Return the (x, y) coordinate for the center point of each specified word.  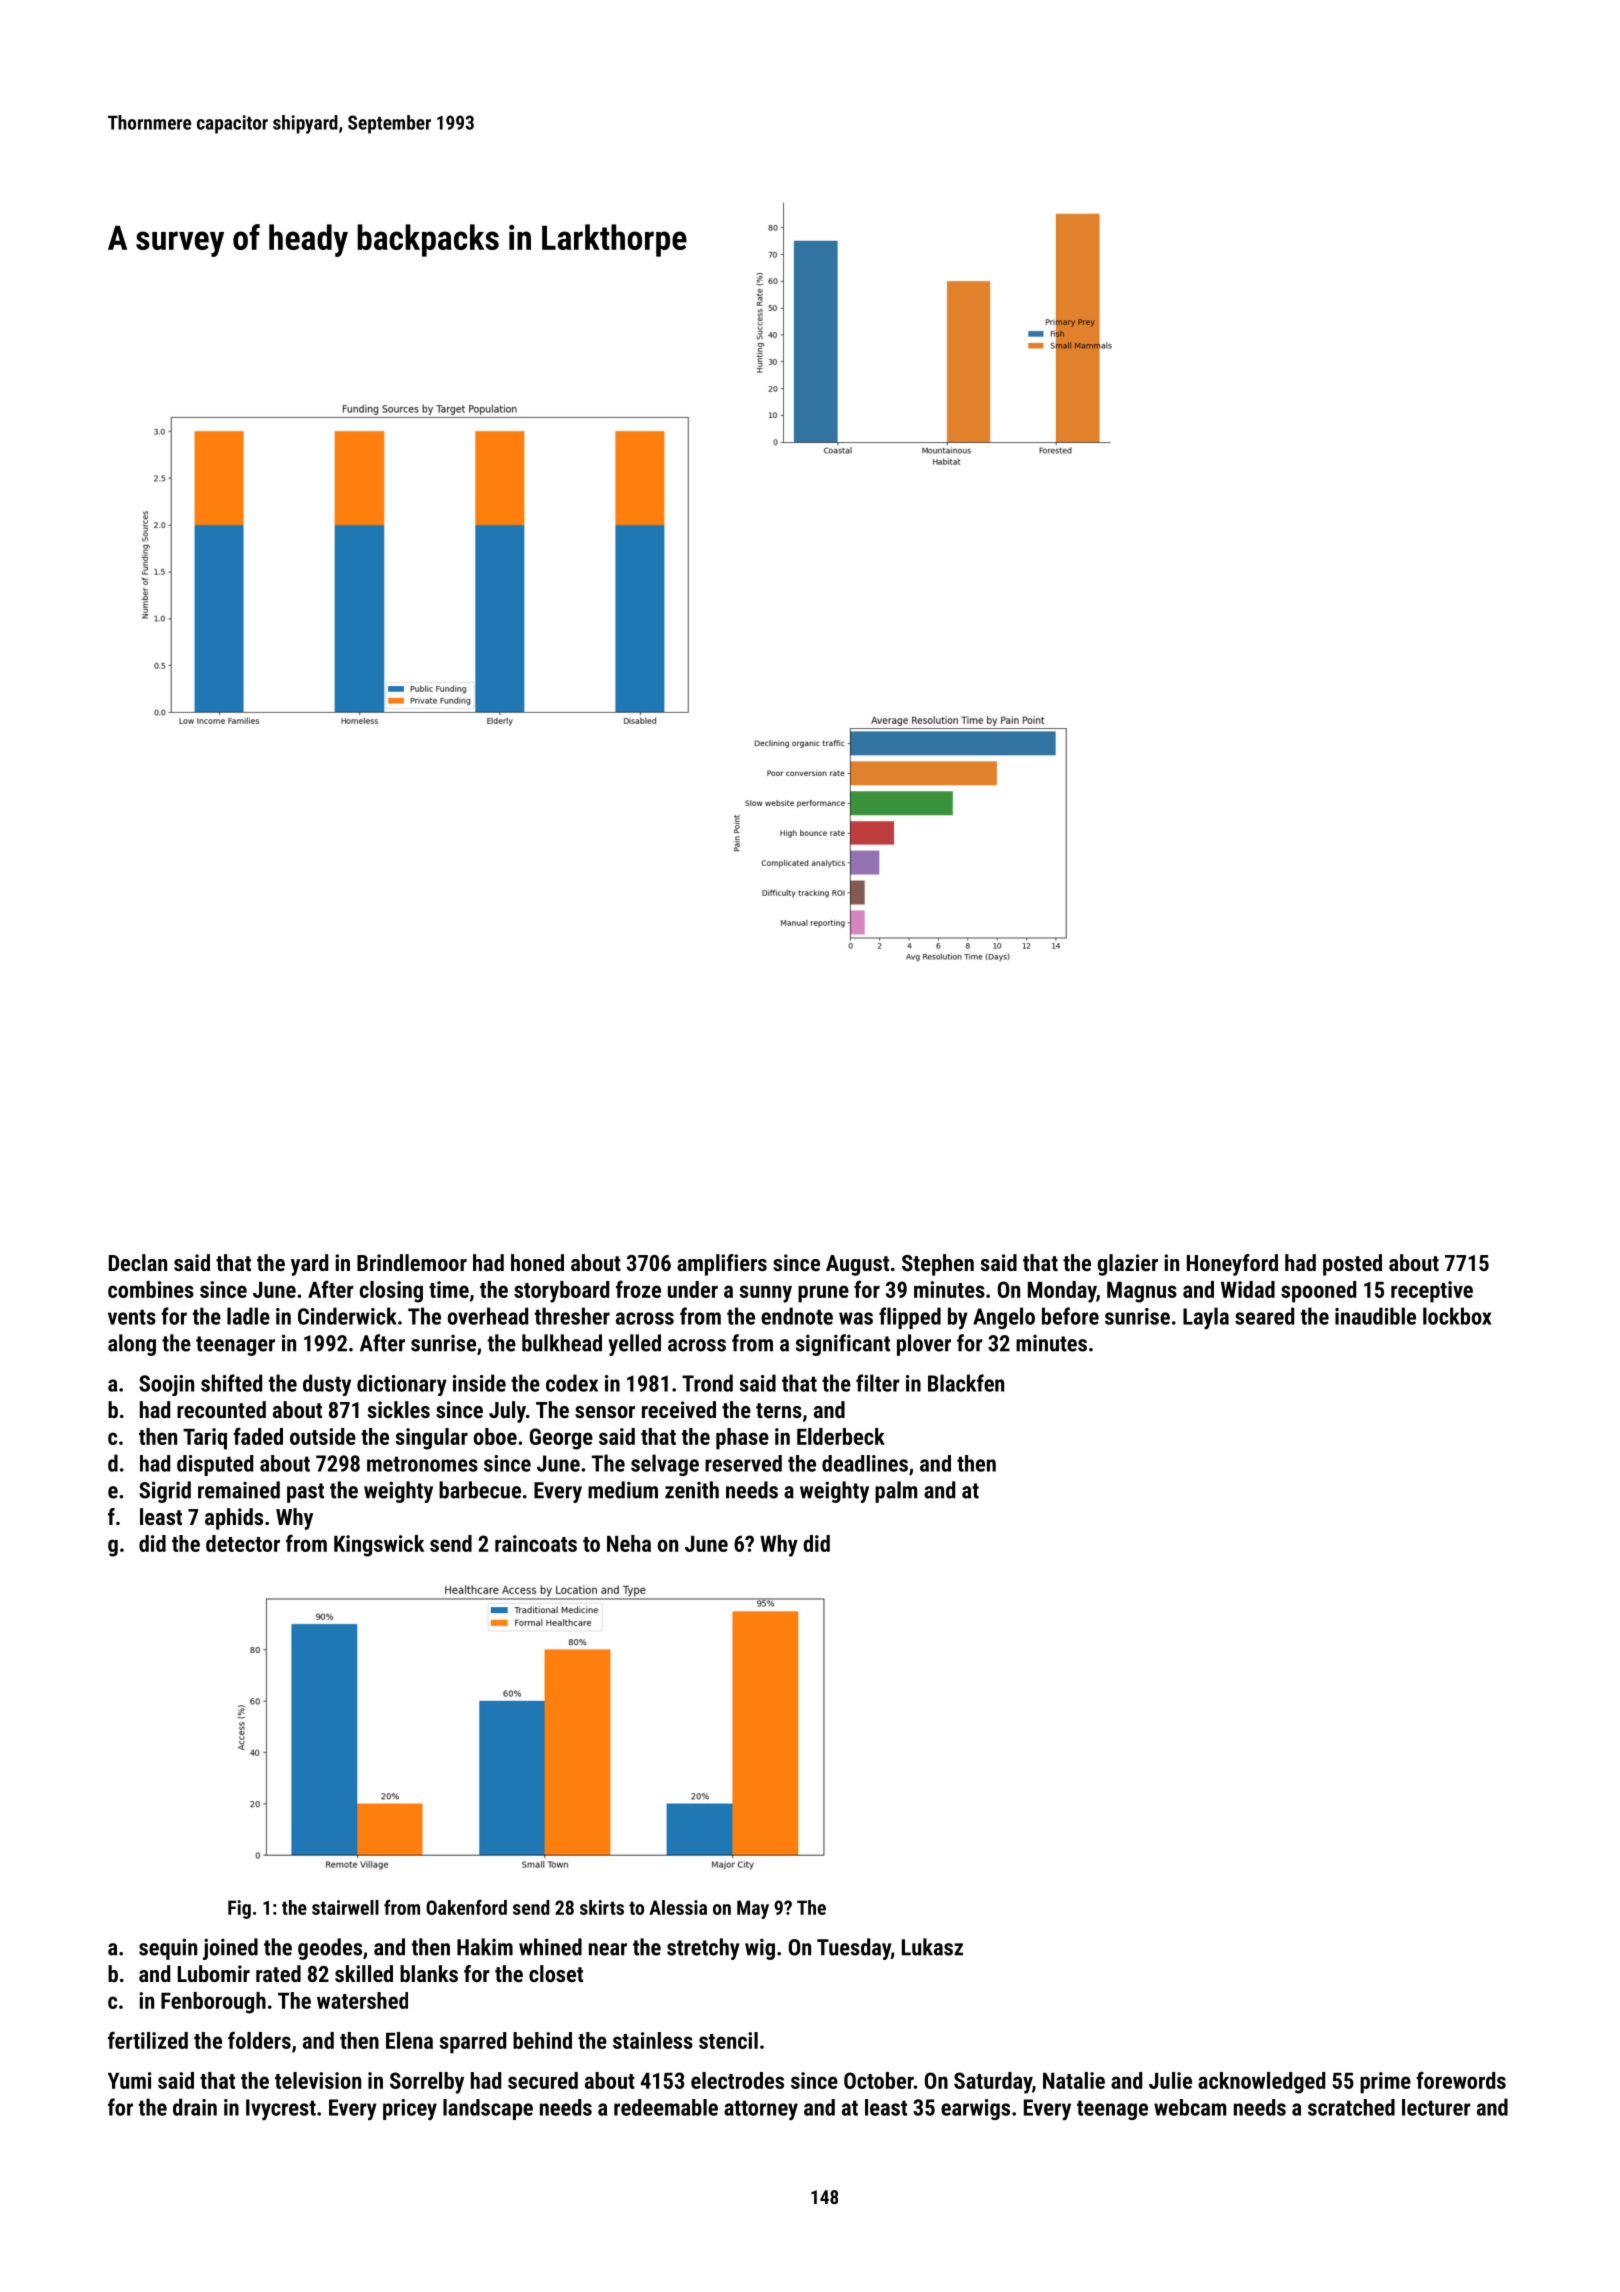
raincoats (536, 1543)
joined (230, 1949)
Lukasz (932, 1947)
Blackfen (966, 1383)
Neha (629, 1543)
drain (195, 2107)
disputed (215, 1465)
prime (1385, 2083)
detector (243, 1543)
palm (896, 1492)
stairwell (345, 1907)
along (132, 1345)
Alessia (678, 1907)
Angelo (1004, 1318)
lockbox (1457, 1316)
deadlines (865, 1463)
